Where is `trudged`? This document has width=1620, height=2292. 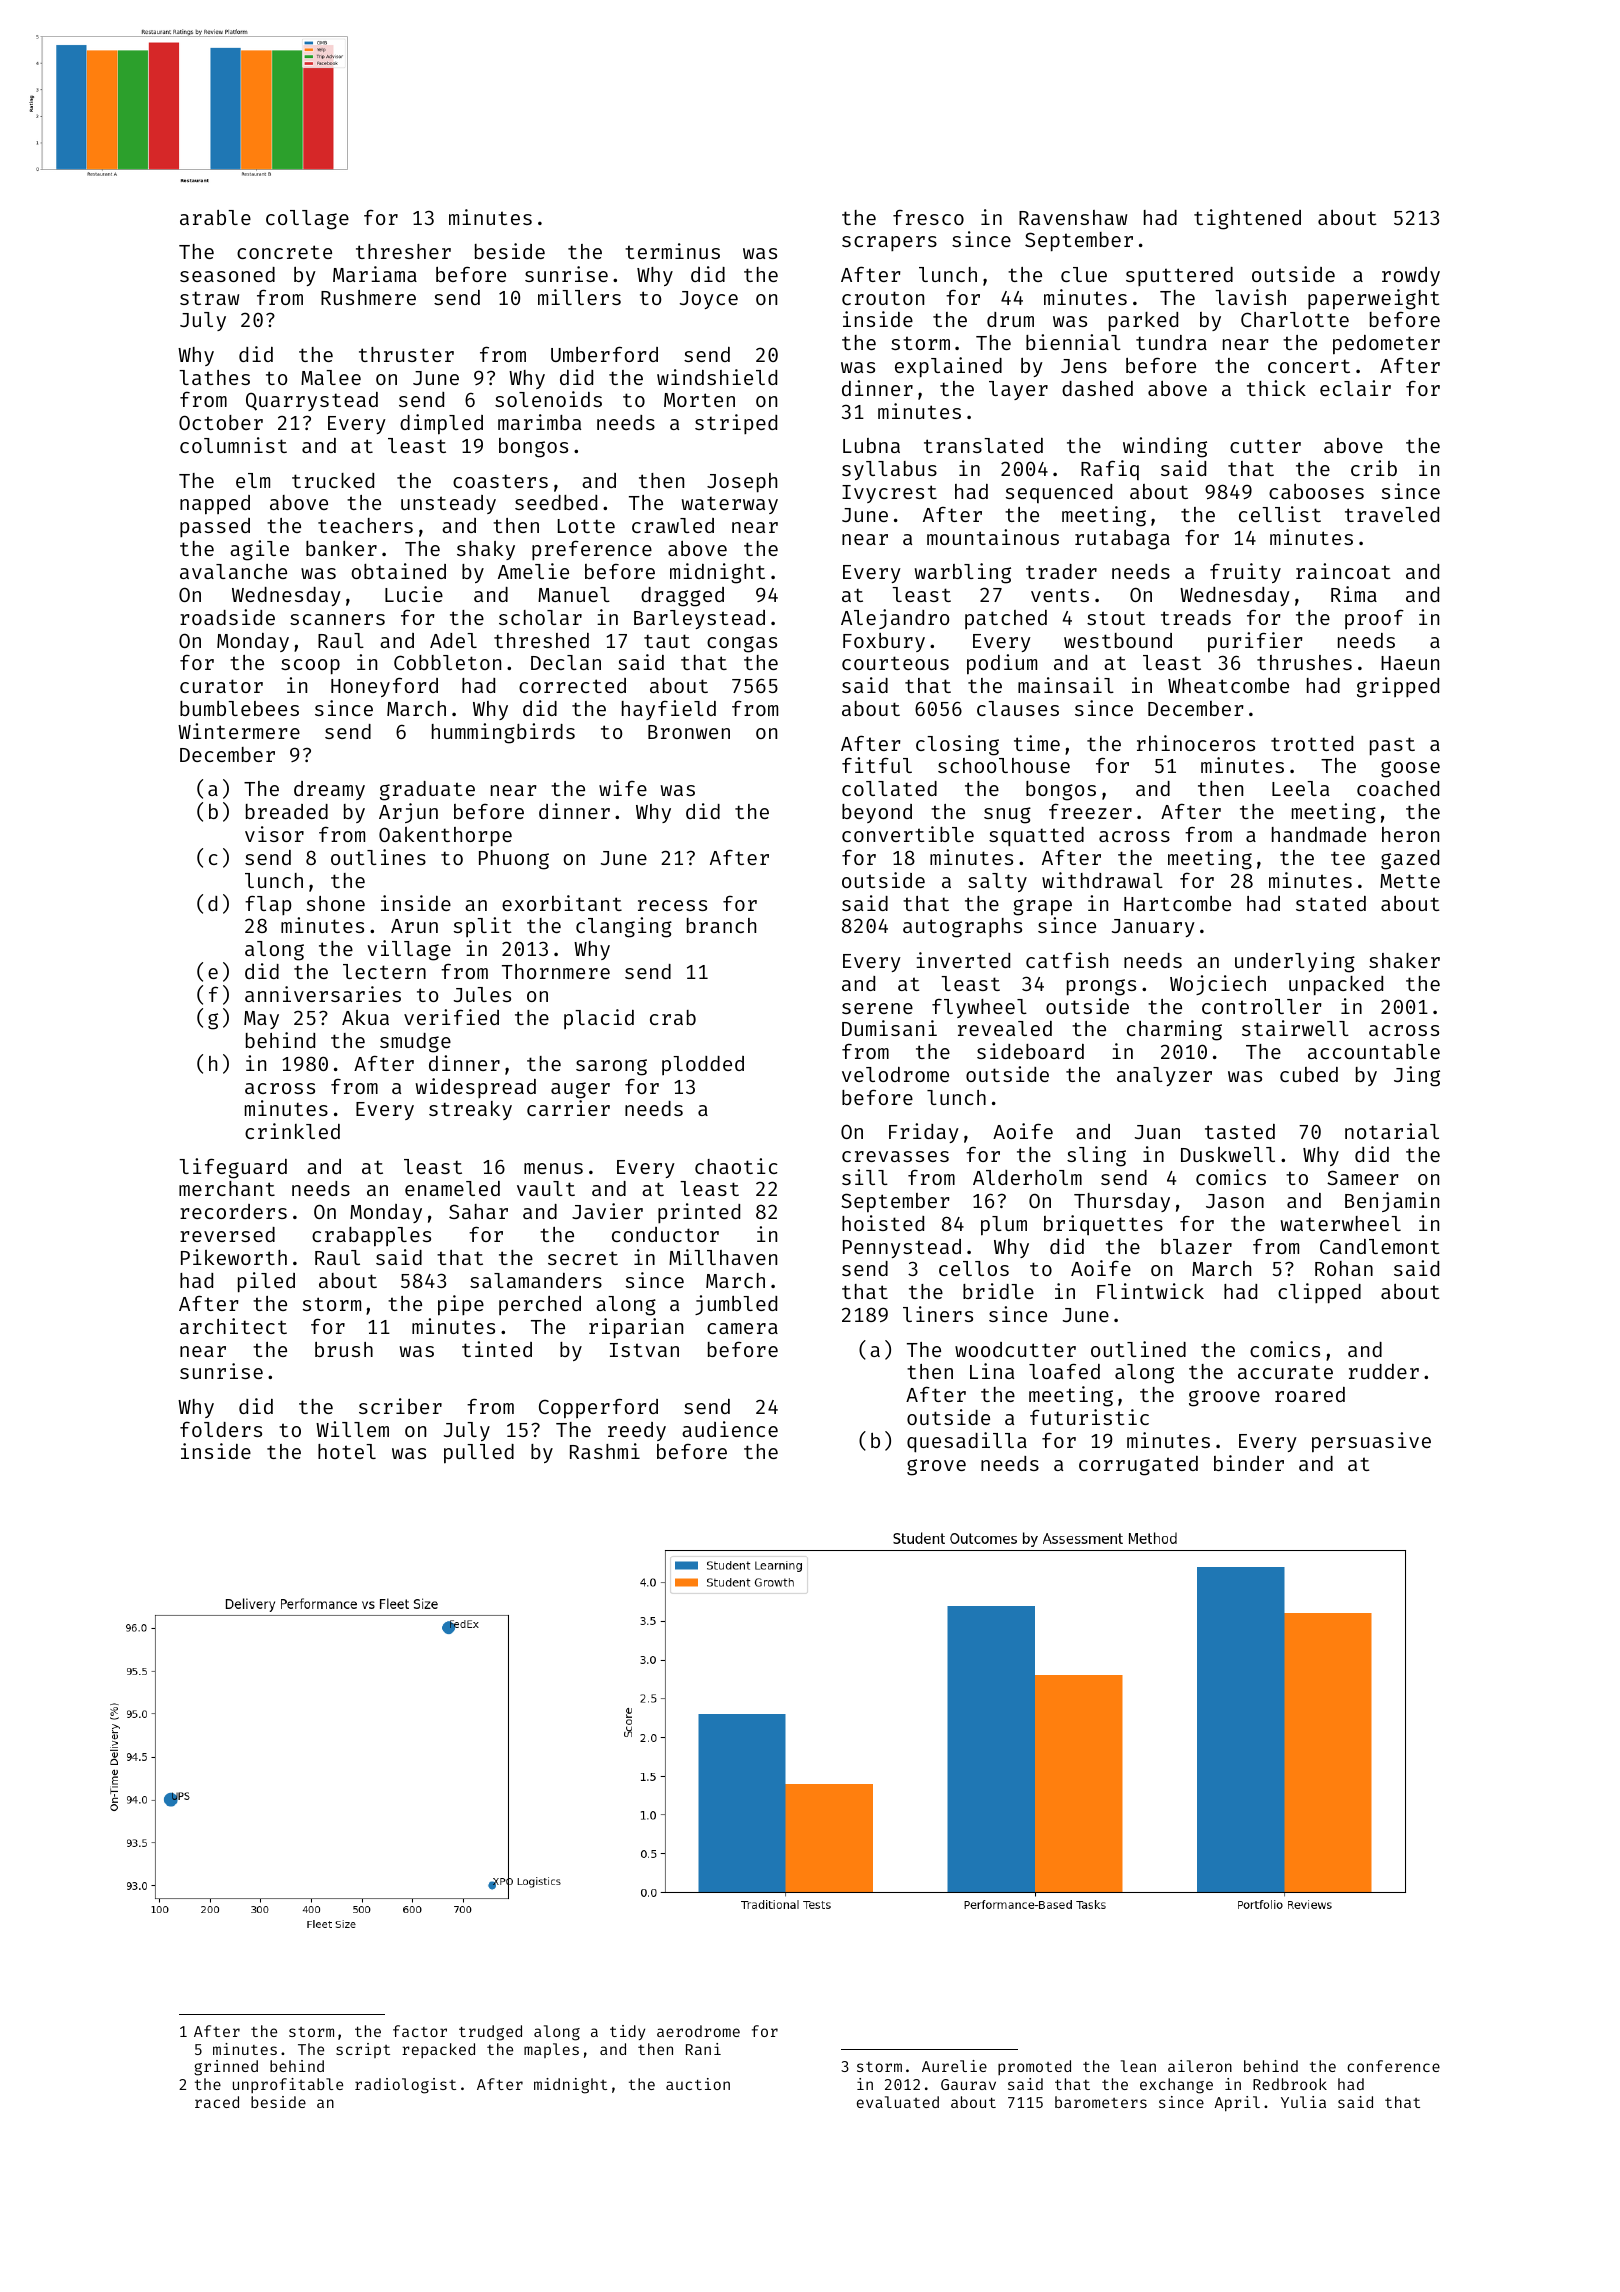 trudged is located at coordinates (490, 2033).
